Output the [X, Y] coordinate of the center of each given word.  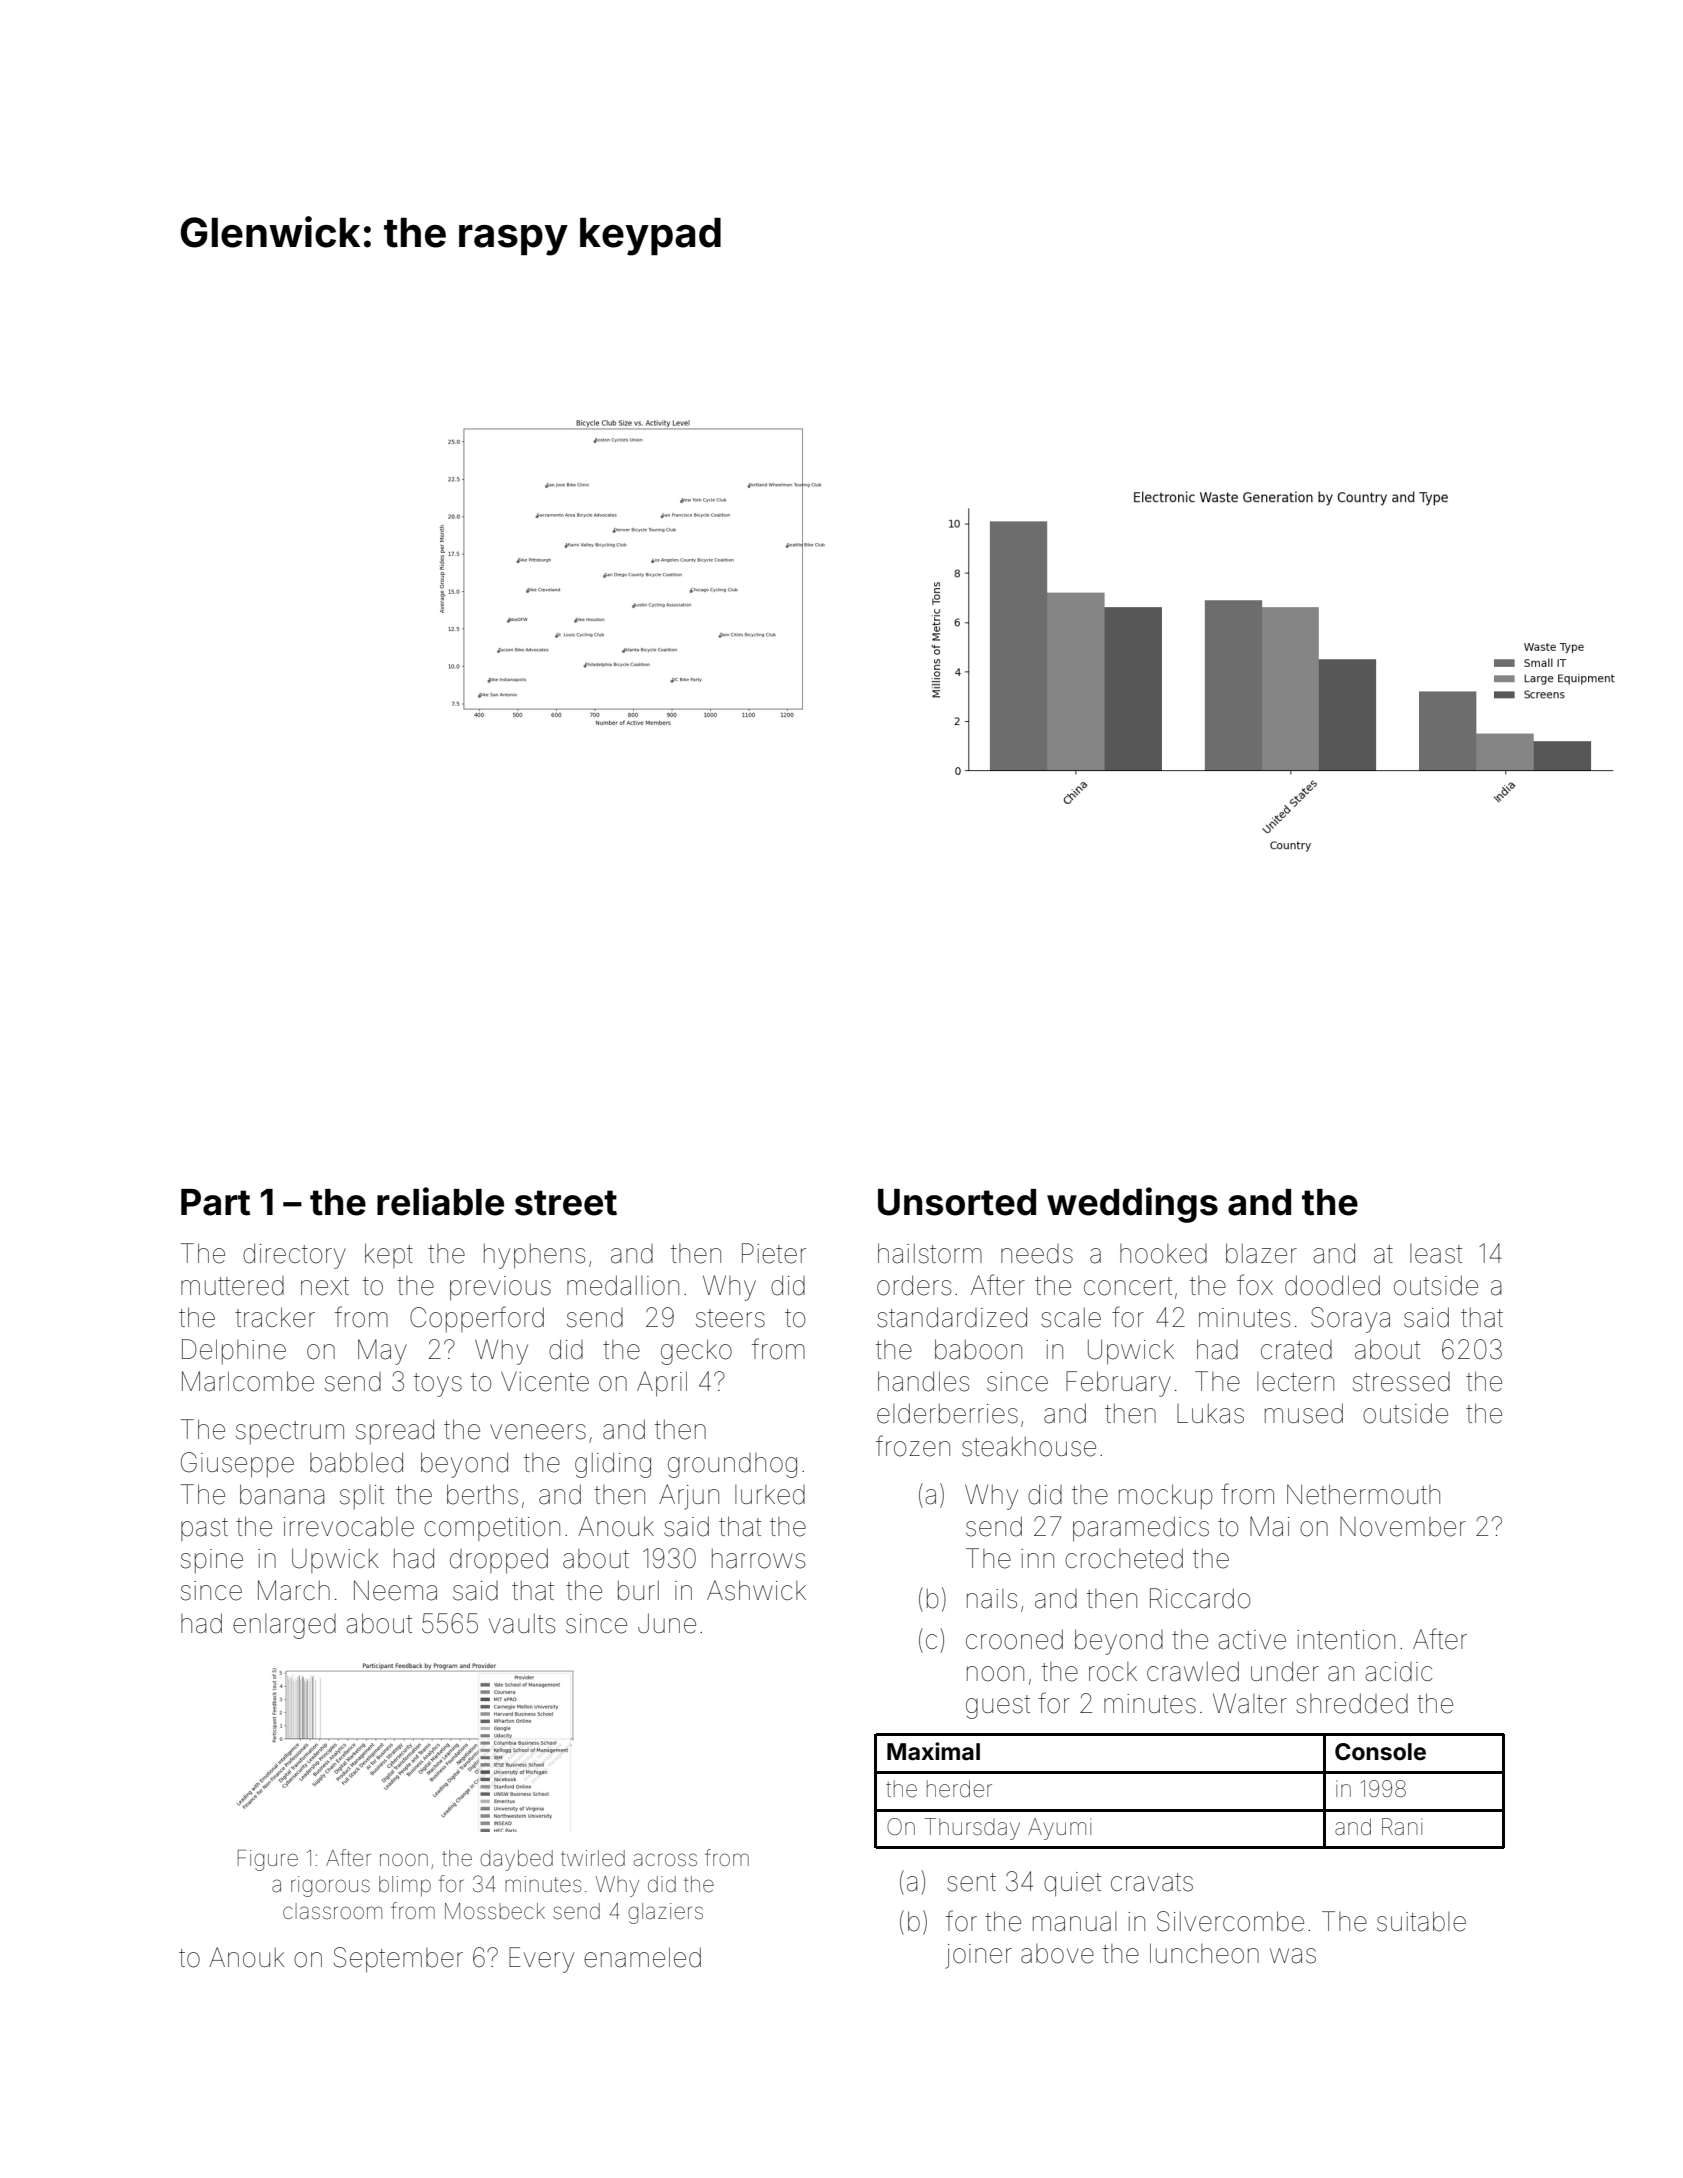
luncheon [1204, 1953]
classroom [332, 1911]
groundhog [732, 1465]
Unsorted [957, 1202]
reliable [440, 1201]
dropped [499, 1561]
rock [1113, 1672]
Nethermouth [1363, 1494]
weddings [1132, 1205]
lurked [770, 1495]
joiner [978, 1956]
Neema [395, 1590]
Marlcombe [248, 1381]
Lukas [1210, 1414]
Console [1380, 1752]
